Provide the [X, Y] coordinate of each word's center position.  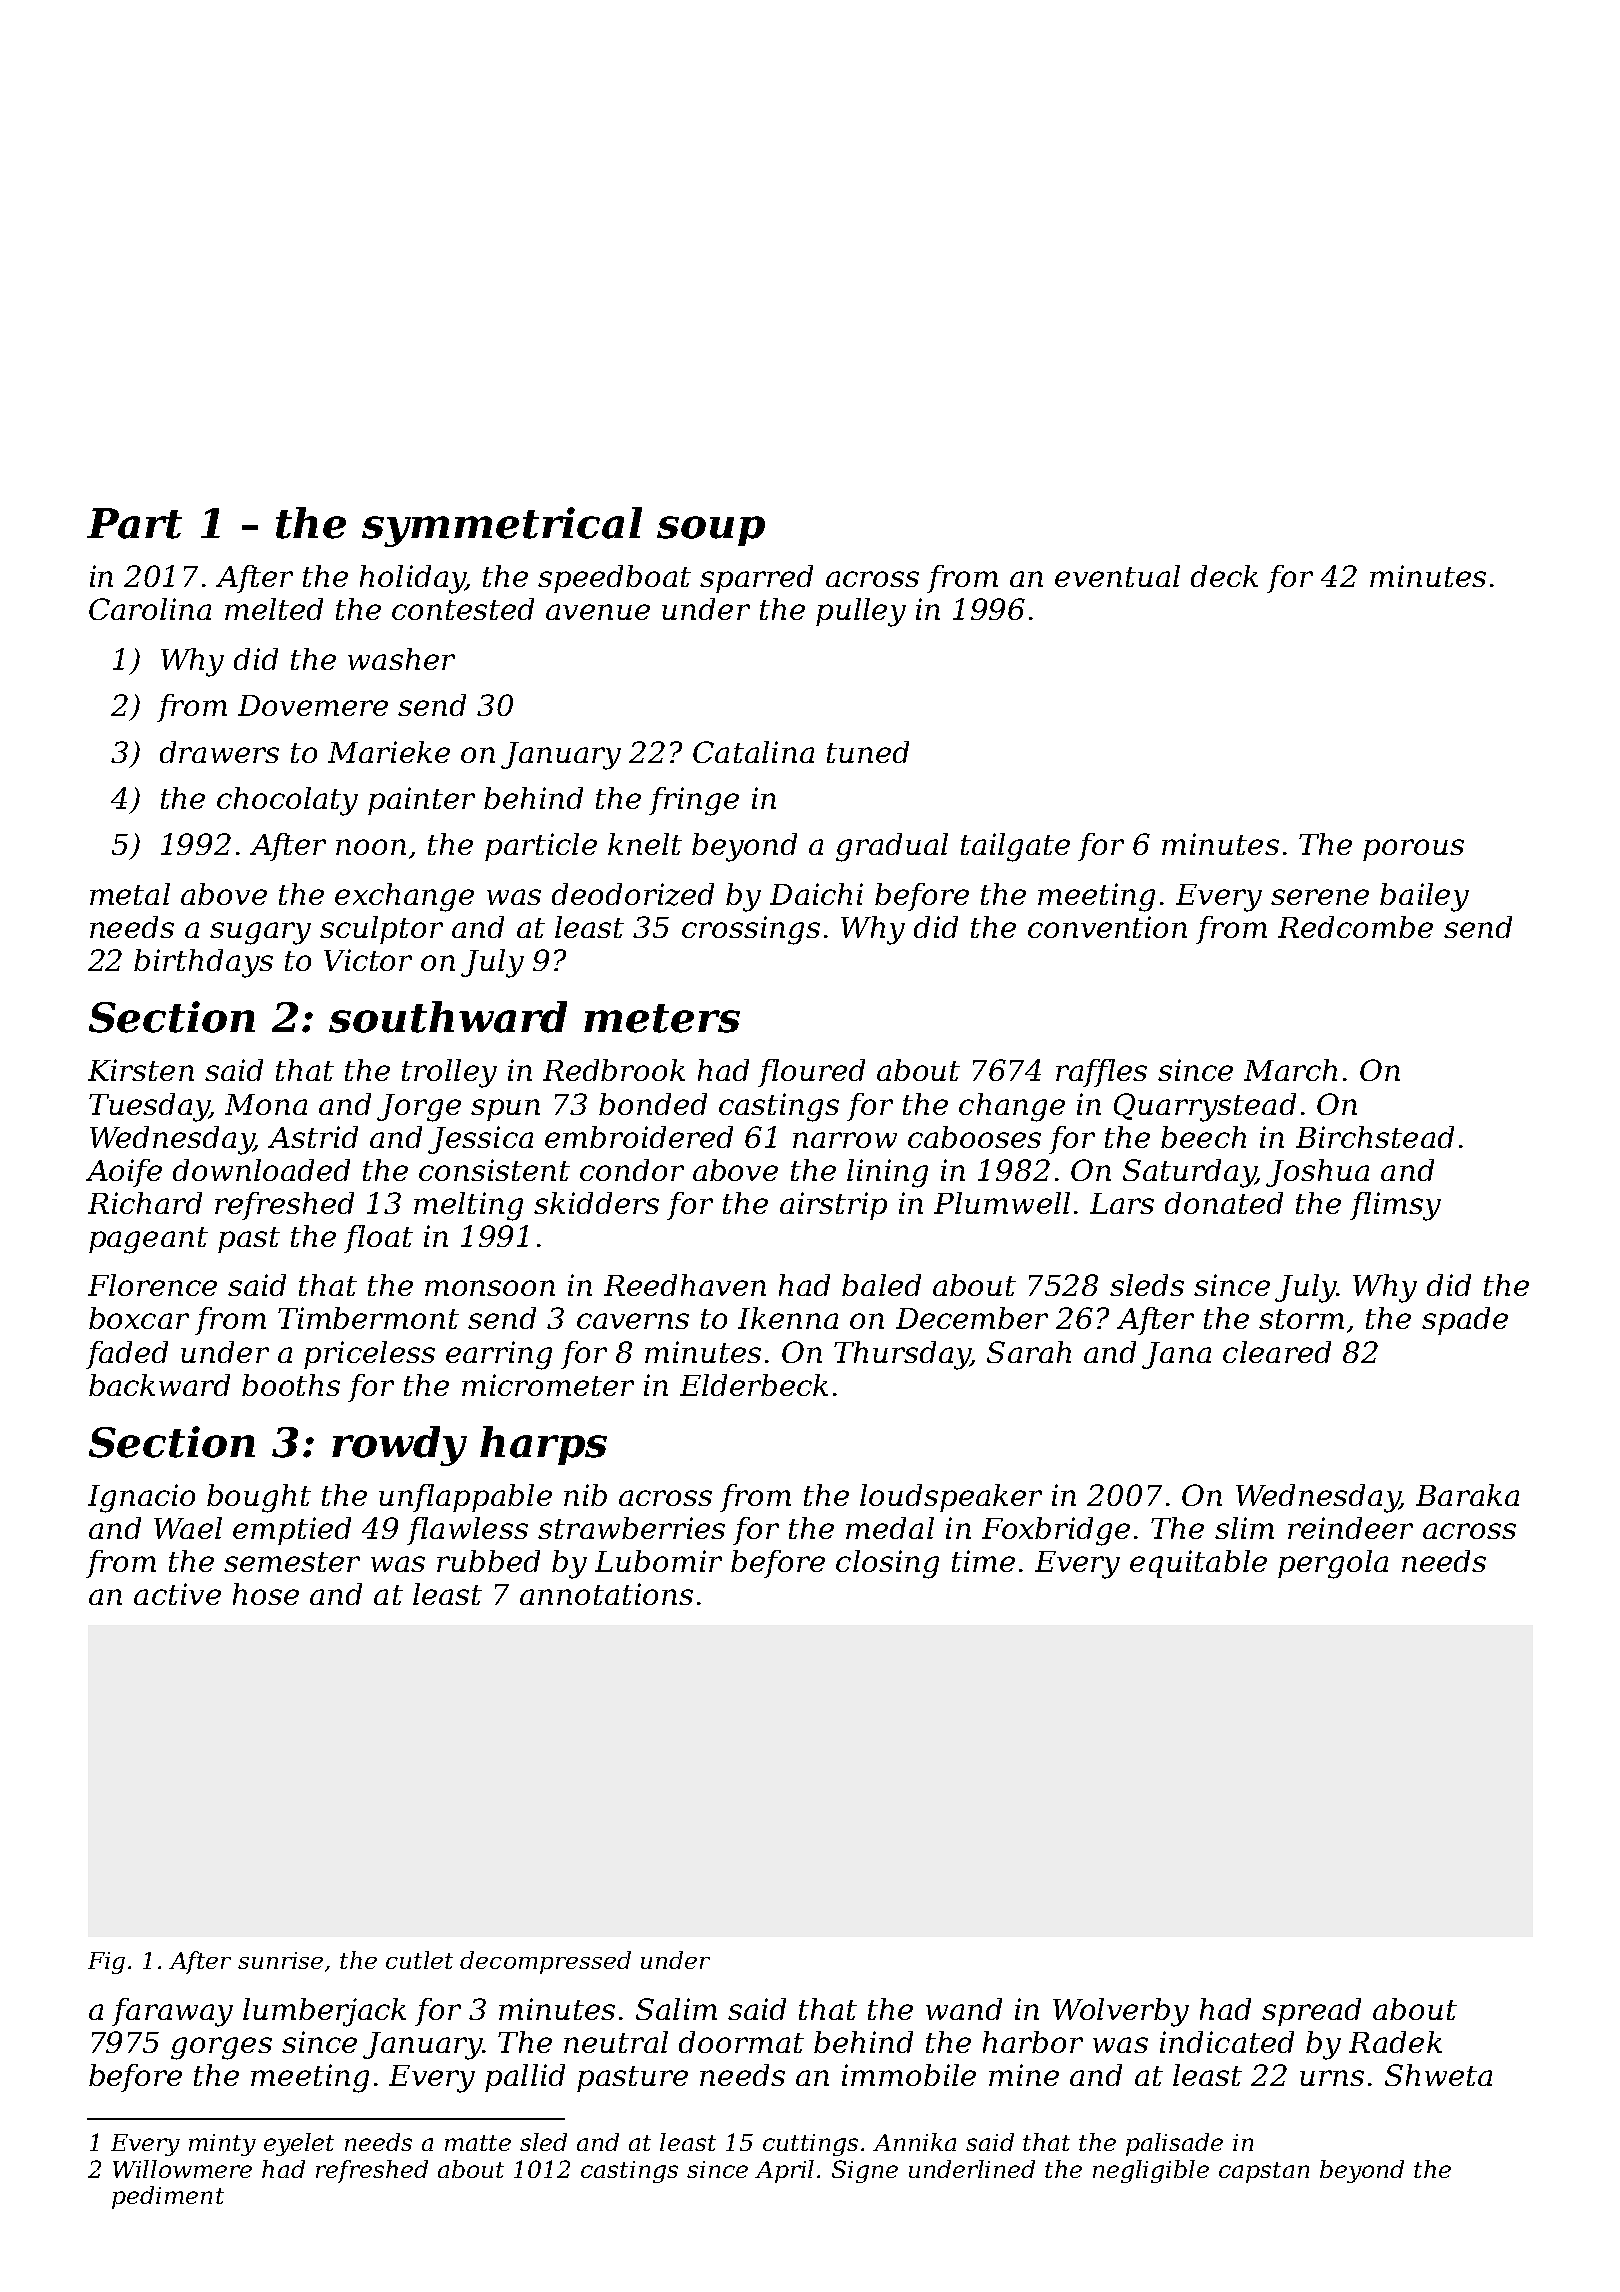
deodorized [633, 894]
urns [1332, 2078]
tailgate [1015, 847]
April [784, 2171]
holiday [412, 579]
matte [478, 2143]
